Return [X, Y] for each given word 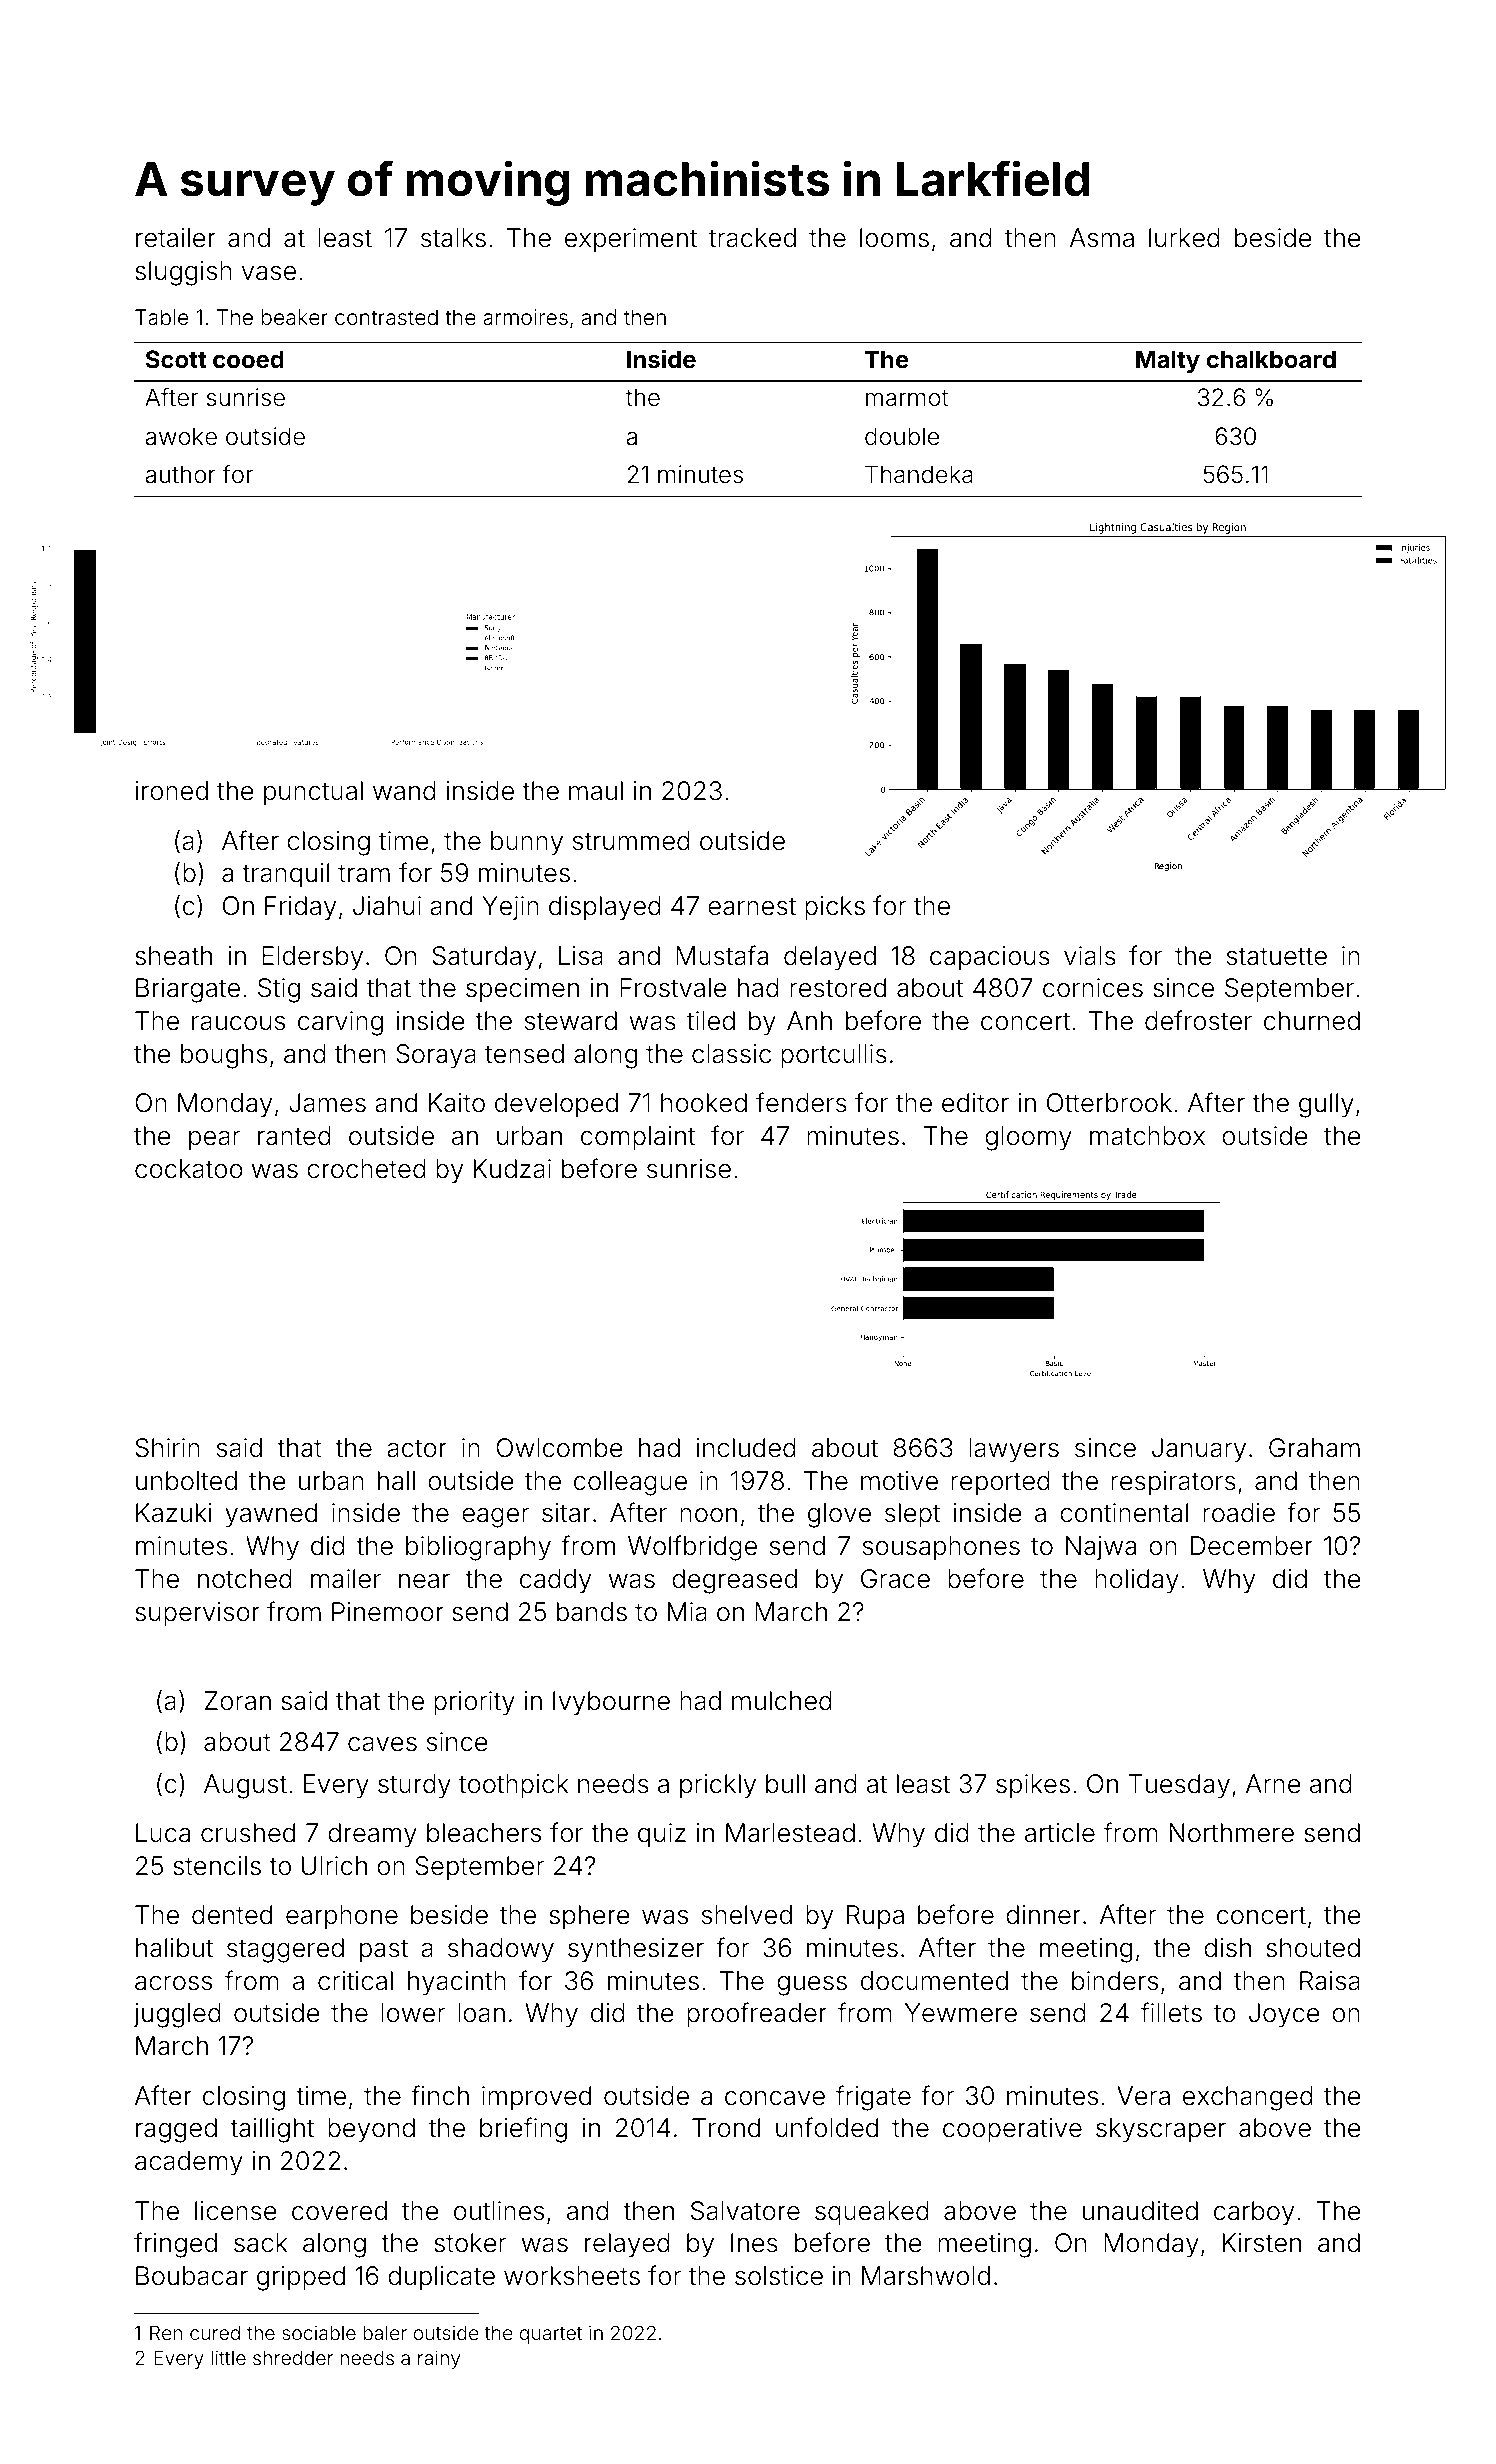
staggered [285, 1950]
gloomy [1028, 1138]
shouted [1313, 1948]
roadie [1239, 1513]
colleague [630, 1483]
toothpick [513, 1786]
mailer [346, 1579]
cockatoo [189, 1169]
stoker [470, 2243]
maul [596, 791]
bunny [527, 843]
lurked [1184, 238]
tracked [752, 238]
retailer [176, 238]
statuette [1277, 956]
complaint [638, 1138]
